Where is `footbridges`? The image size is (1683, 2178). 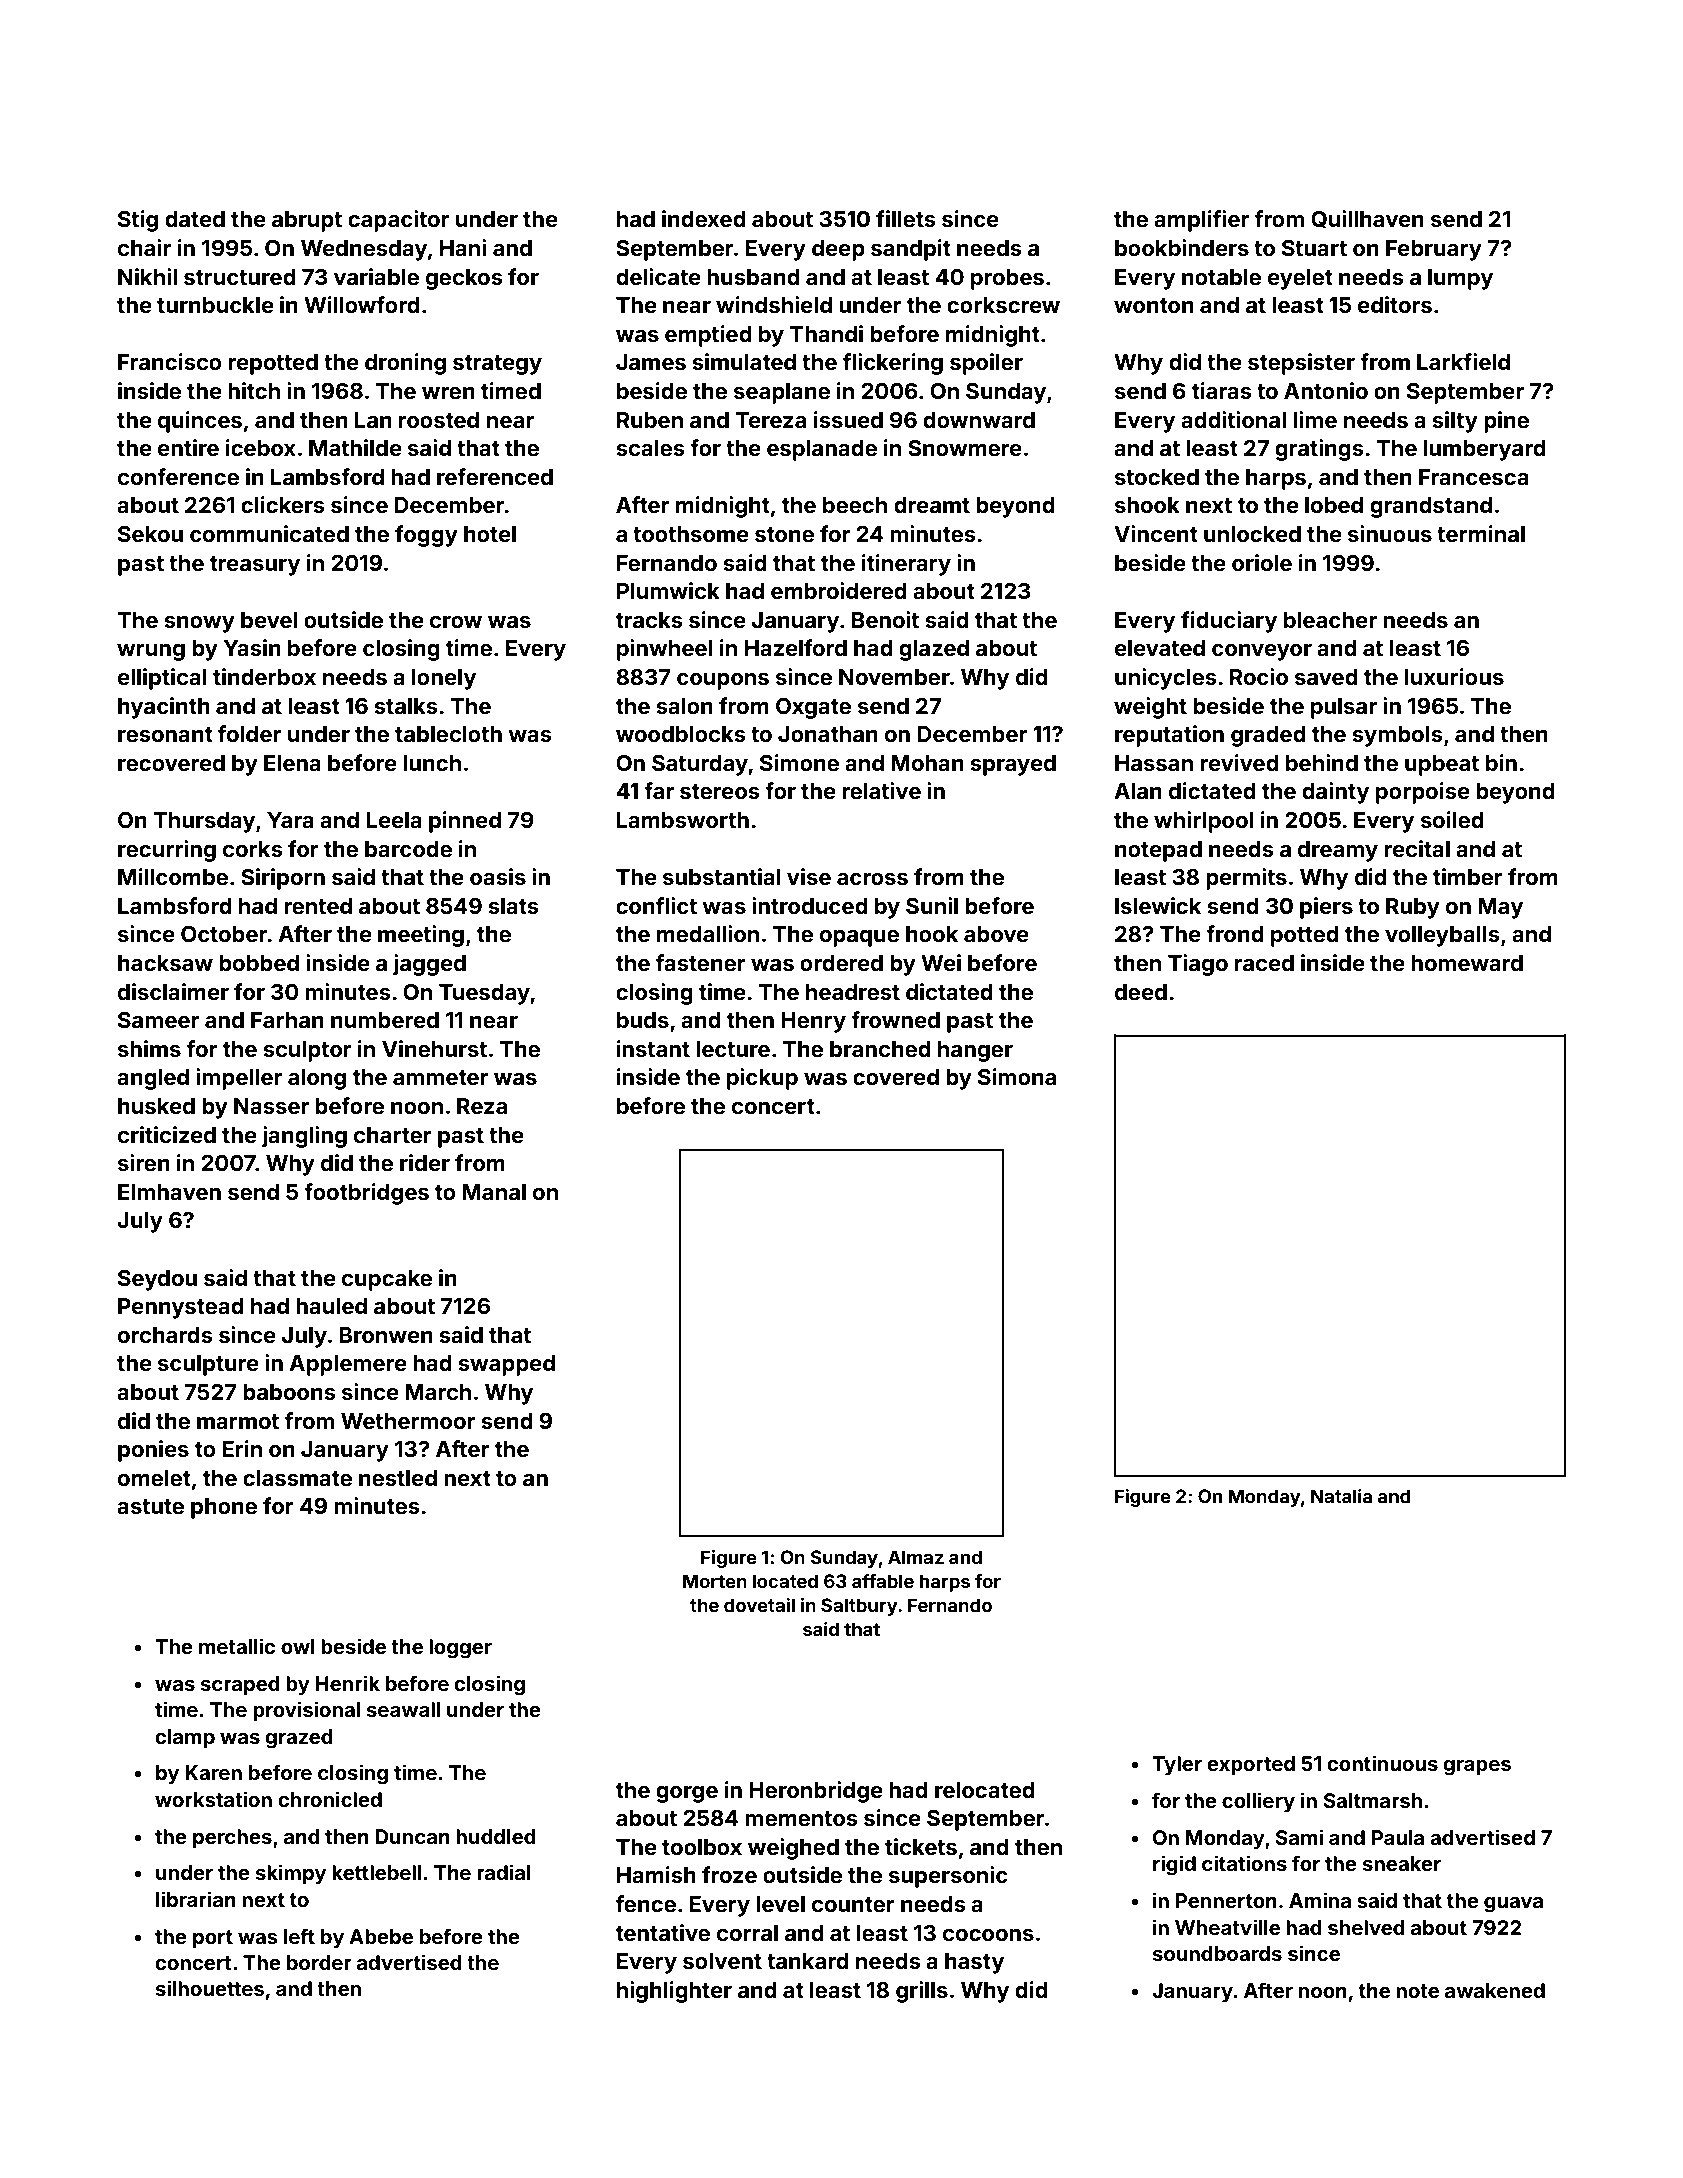
footbridges is located at coordinates (366, 1194).
